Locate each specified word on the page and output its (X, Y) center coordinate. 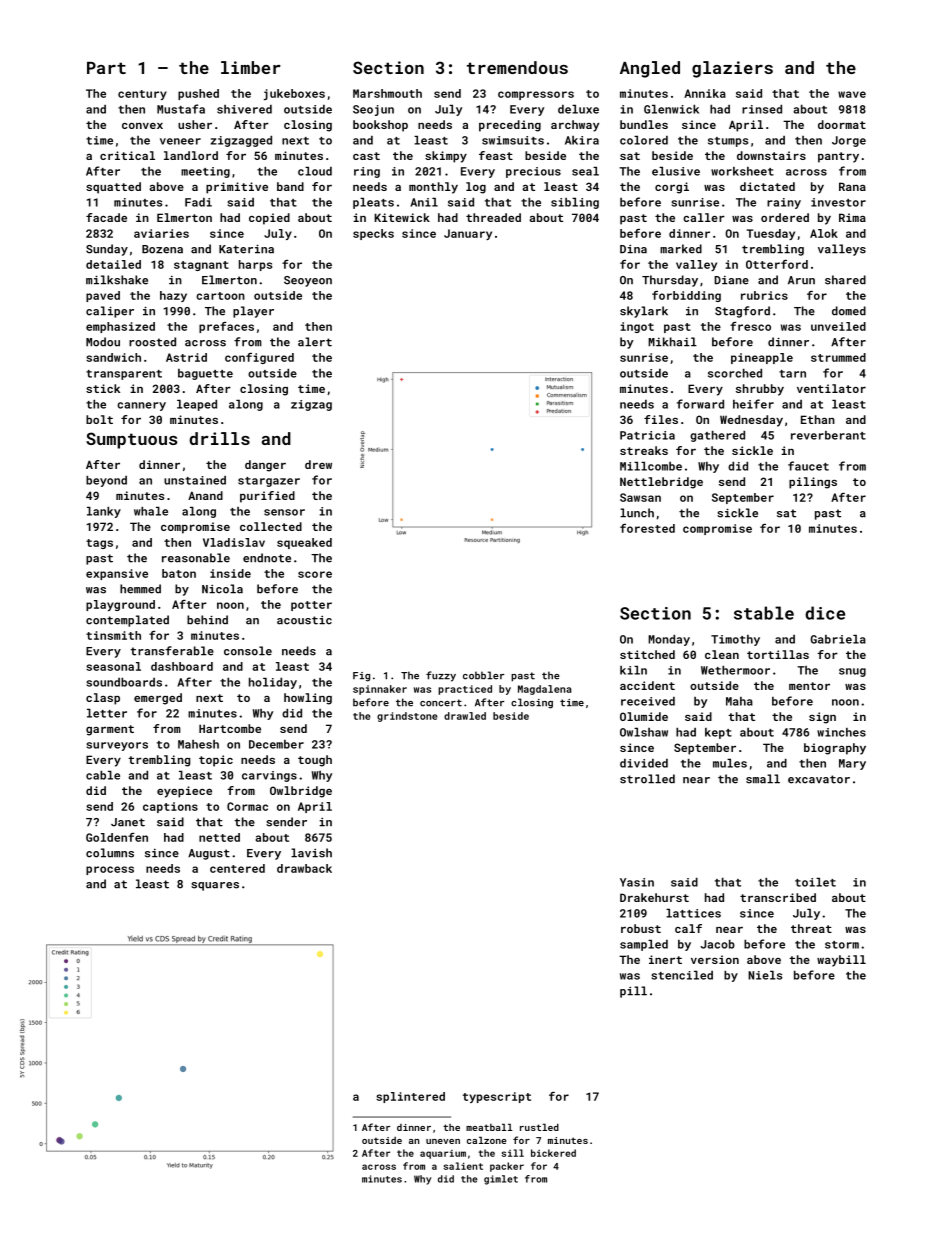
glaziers (732, 69)
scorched (735, 373)
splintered (410, 1097)
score (315, 574)
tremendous (517, 67)
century (142, 95)
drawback (304, 868)
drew (318, 464)
